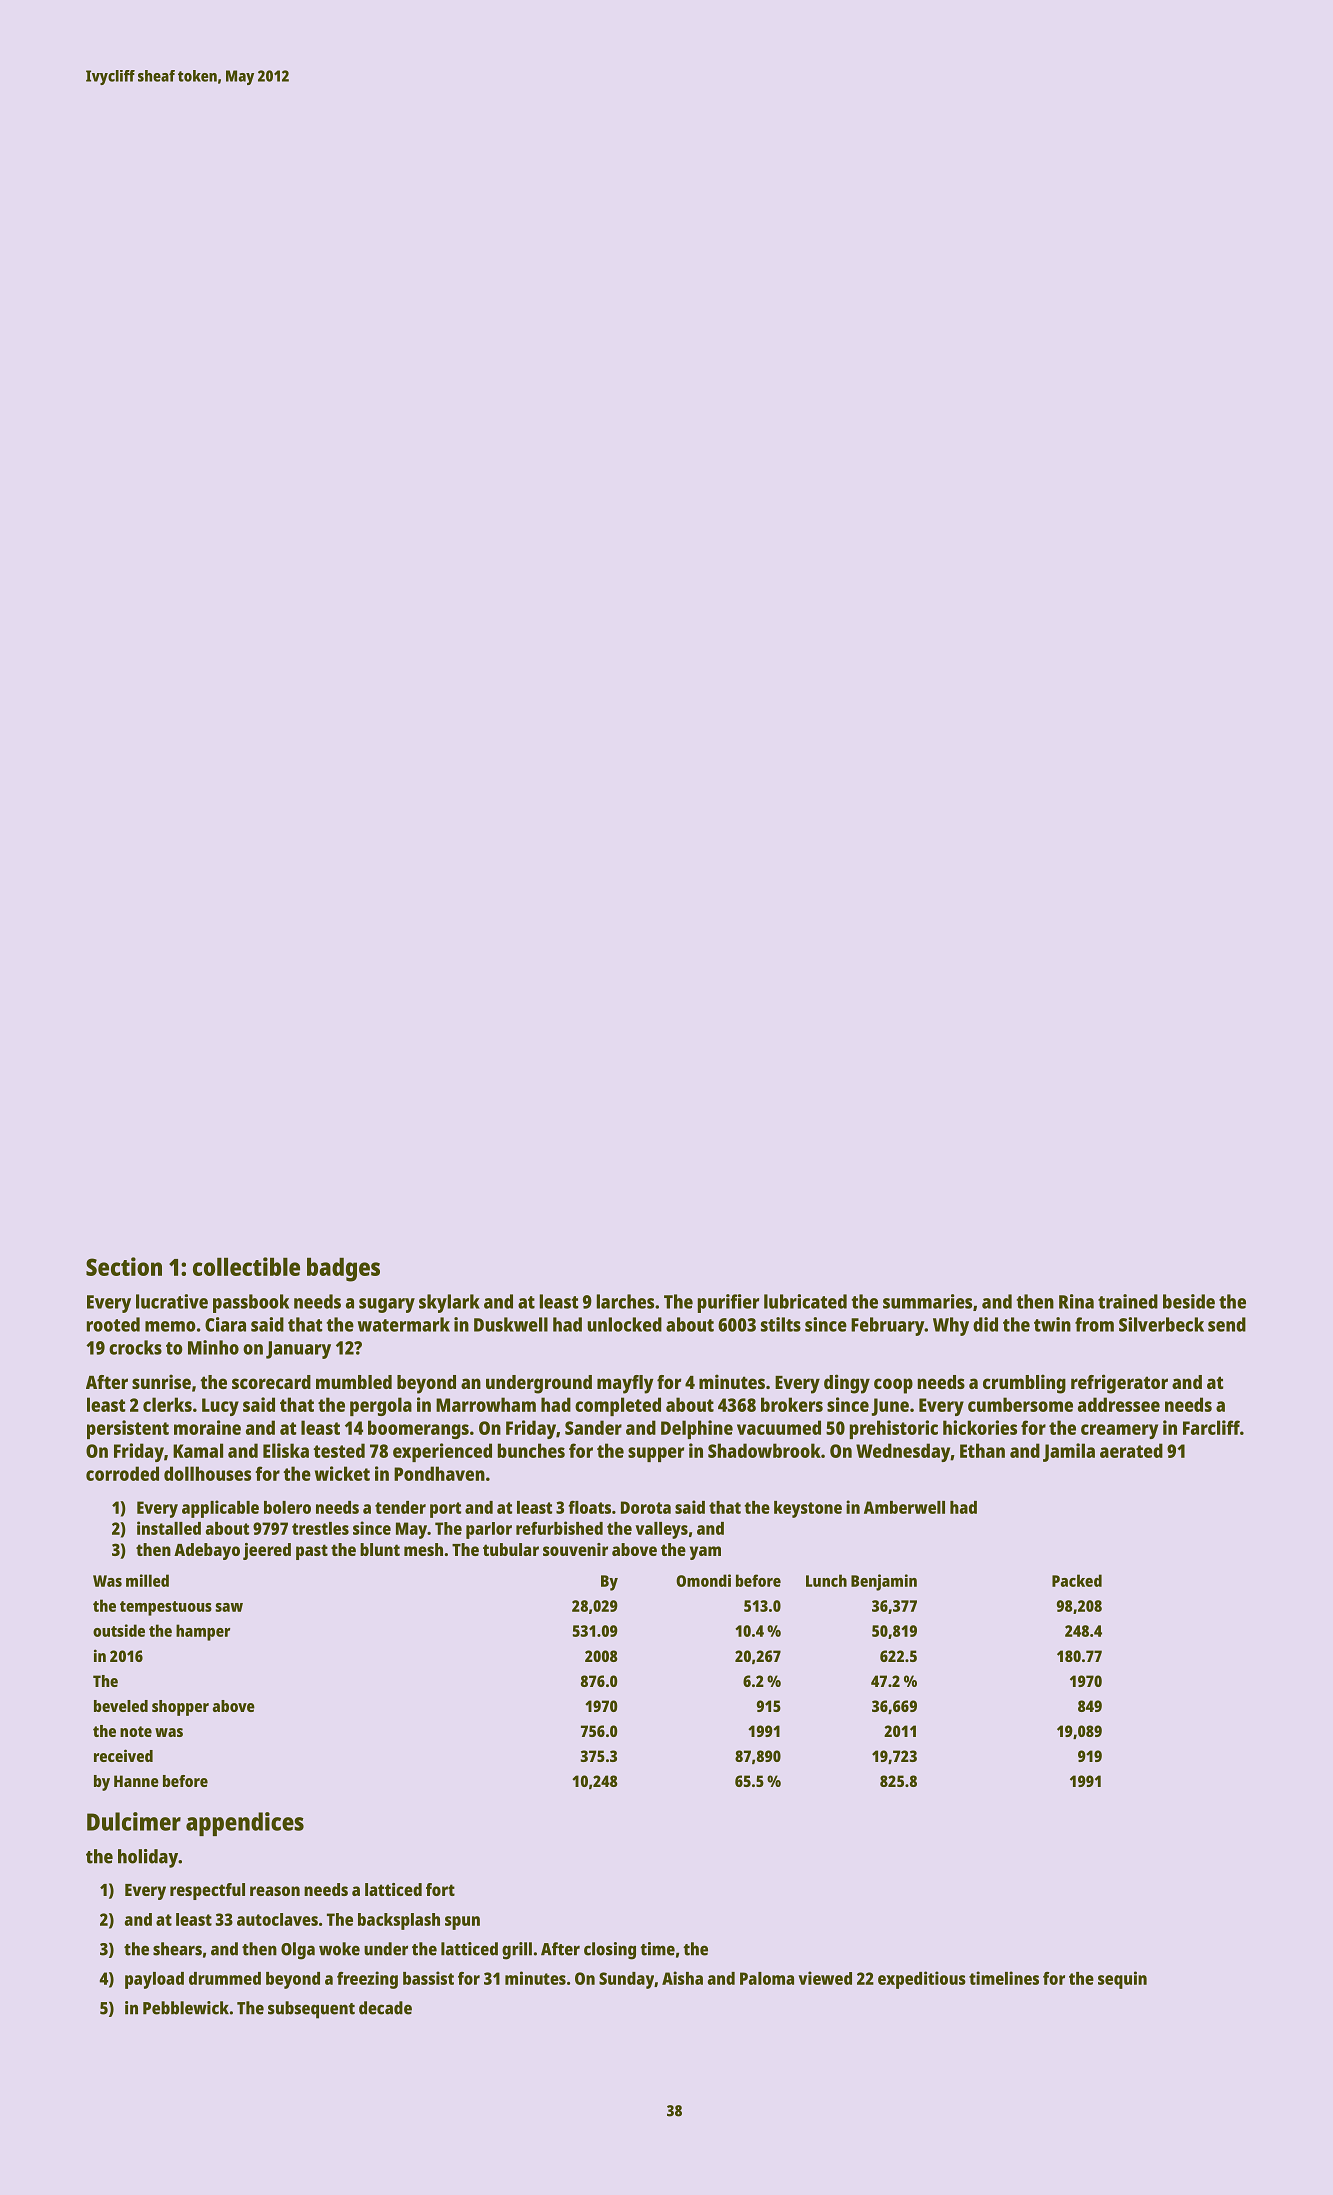 The height and width of the image is (2195, 1333). Describe the element at coordinates (884, 1582) in the image. I see `Benjamin` at that location.
